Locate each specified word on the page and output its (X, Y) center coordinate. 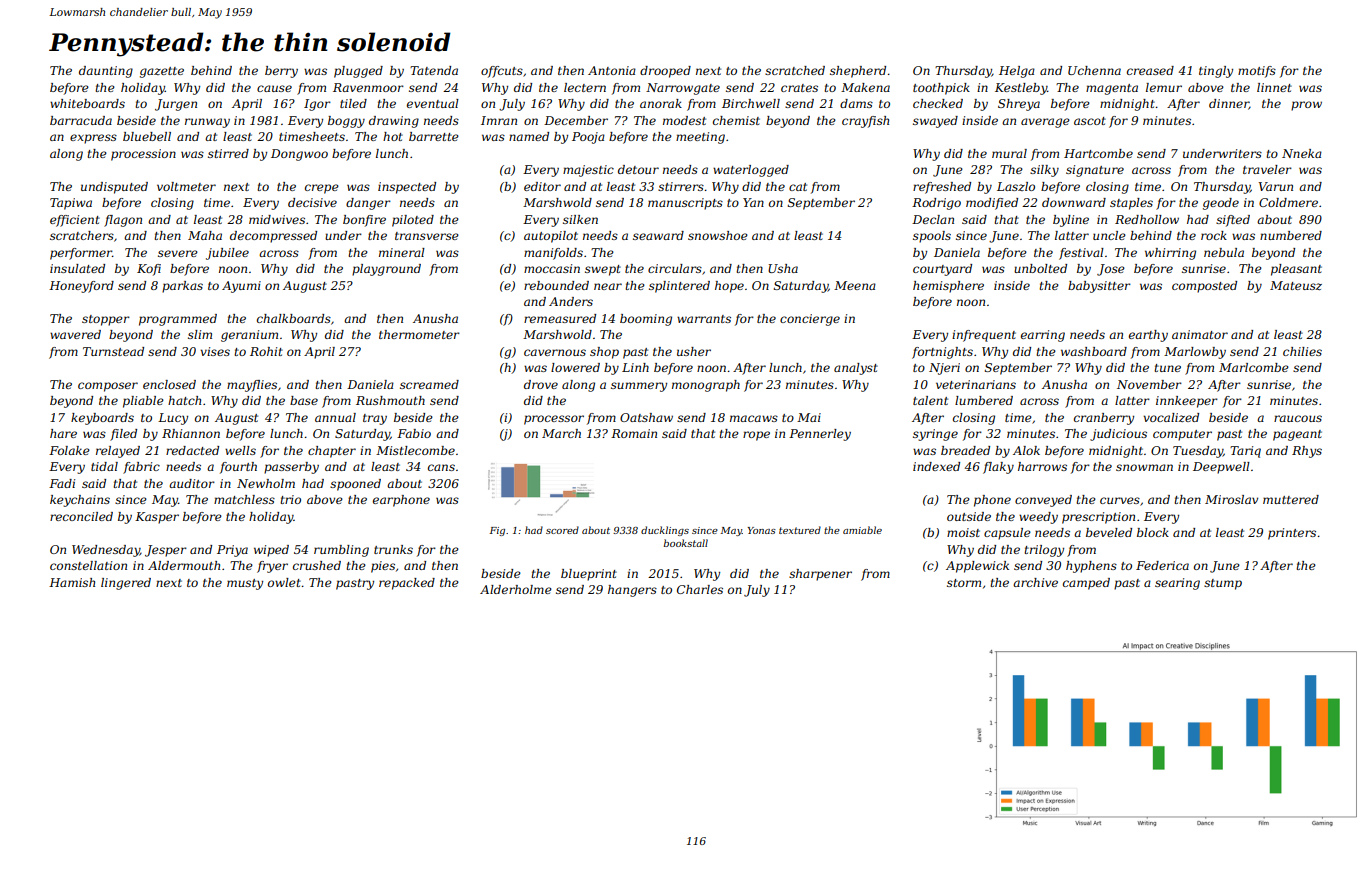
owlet (284, 582)
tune (1167, 368)
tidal (104, 466)
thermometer (419, 334)
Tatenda (434, 70)
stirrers (681, 186)
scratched (795, 70)
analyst (856, 369)
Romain (634, 433)
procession (143, 155)
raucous (1298, 418)
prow (1306, 106)
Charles (700, 589)
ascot (1090, 121)
